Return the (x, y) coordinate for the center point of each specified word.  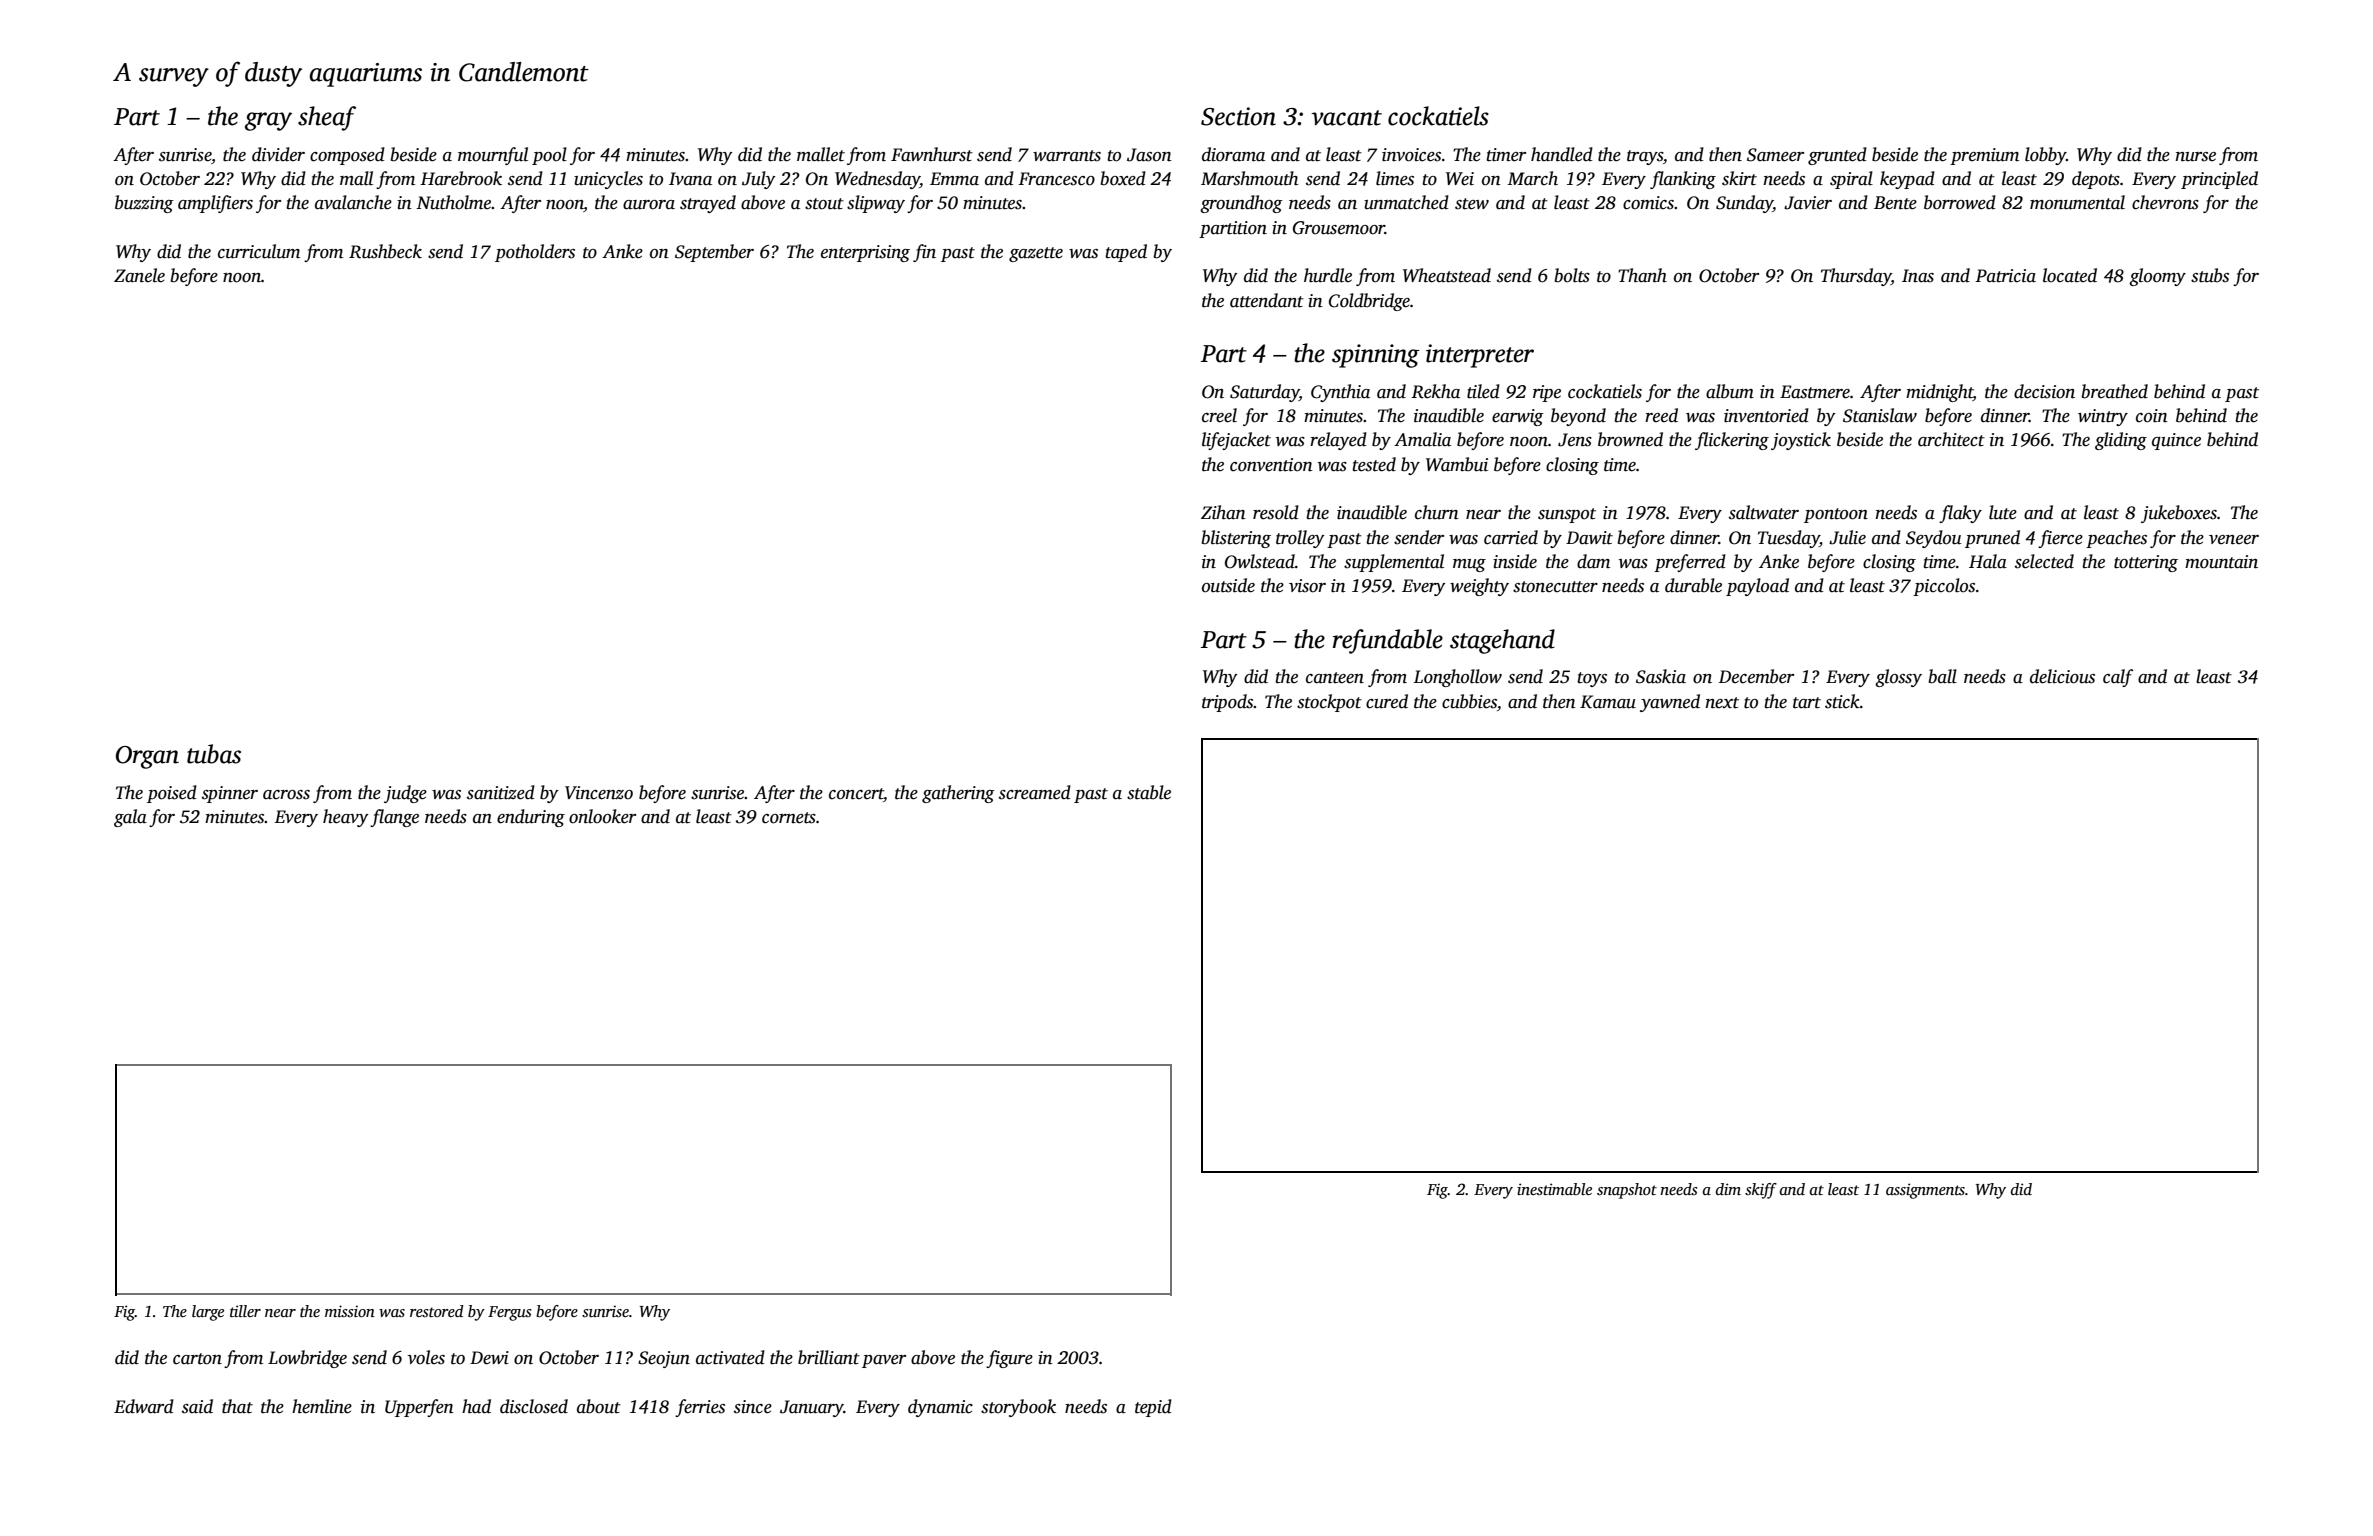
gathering (958, 794)
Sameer (1775, 155)
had (476, 1406)
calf (2118, 678)
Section (1238, 116)
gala (130, 818)
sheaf (327, 118)
